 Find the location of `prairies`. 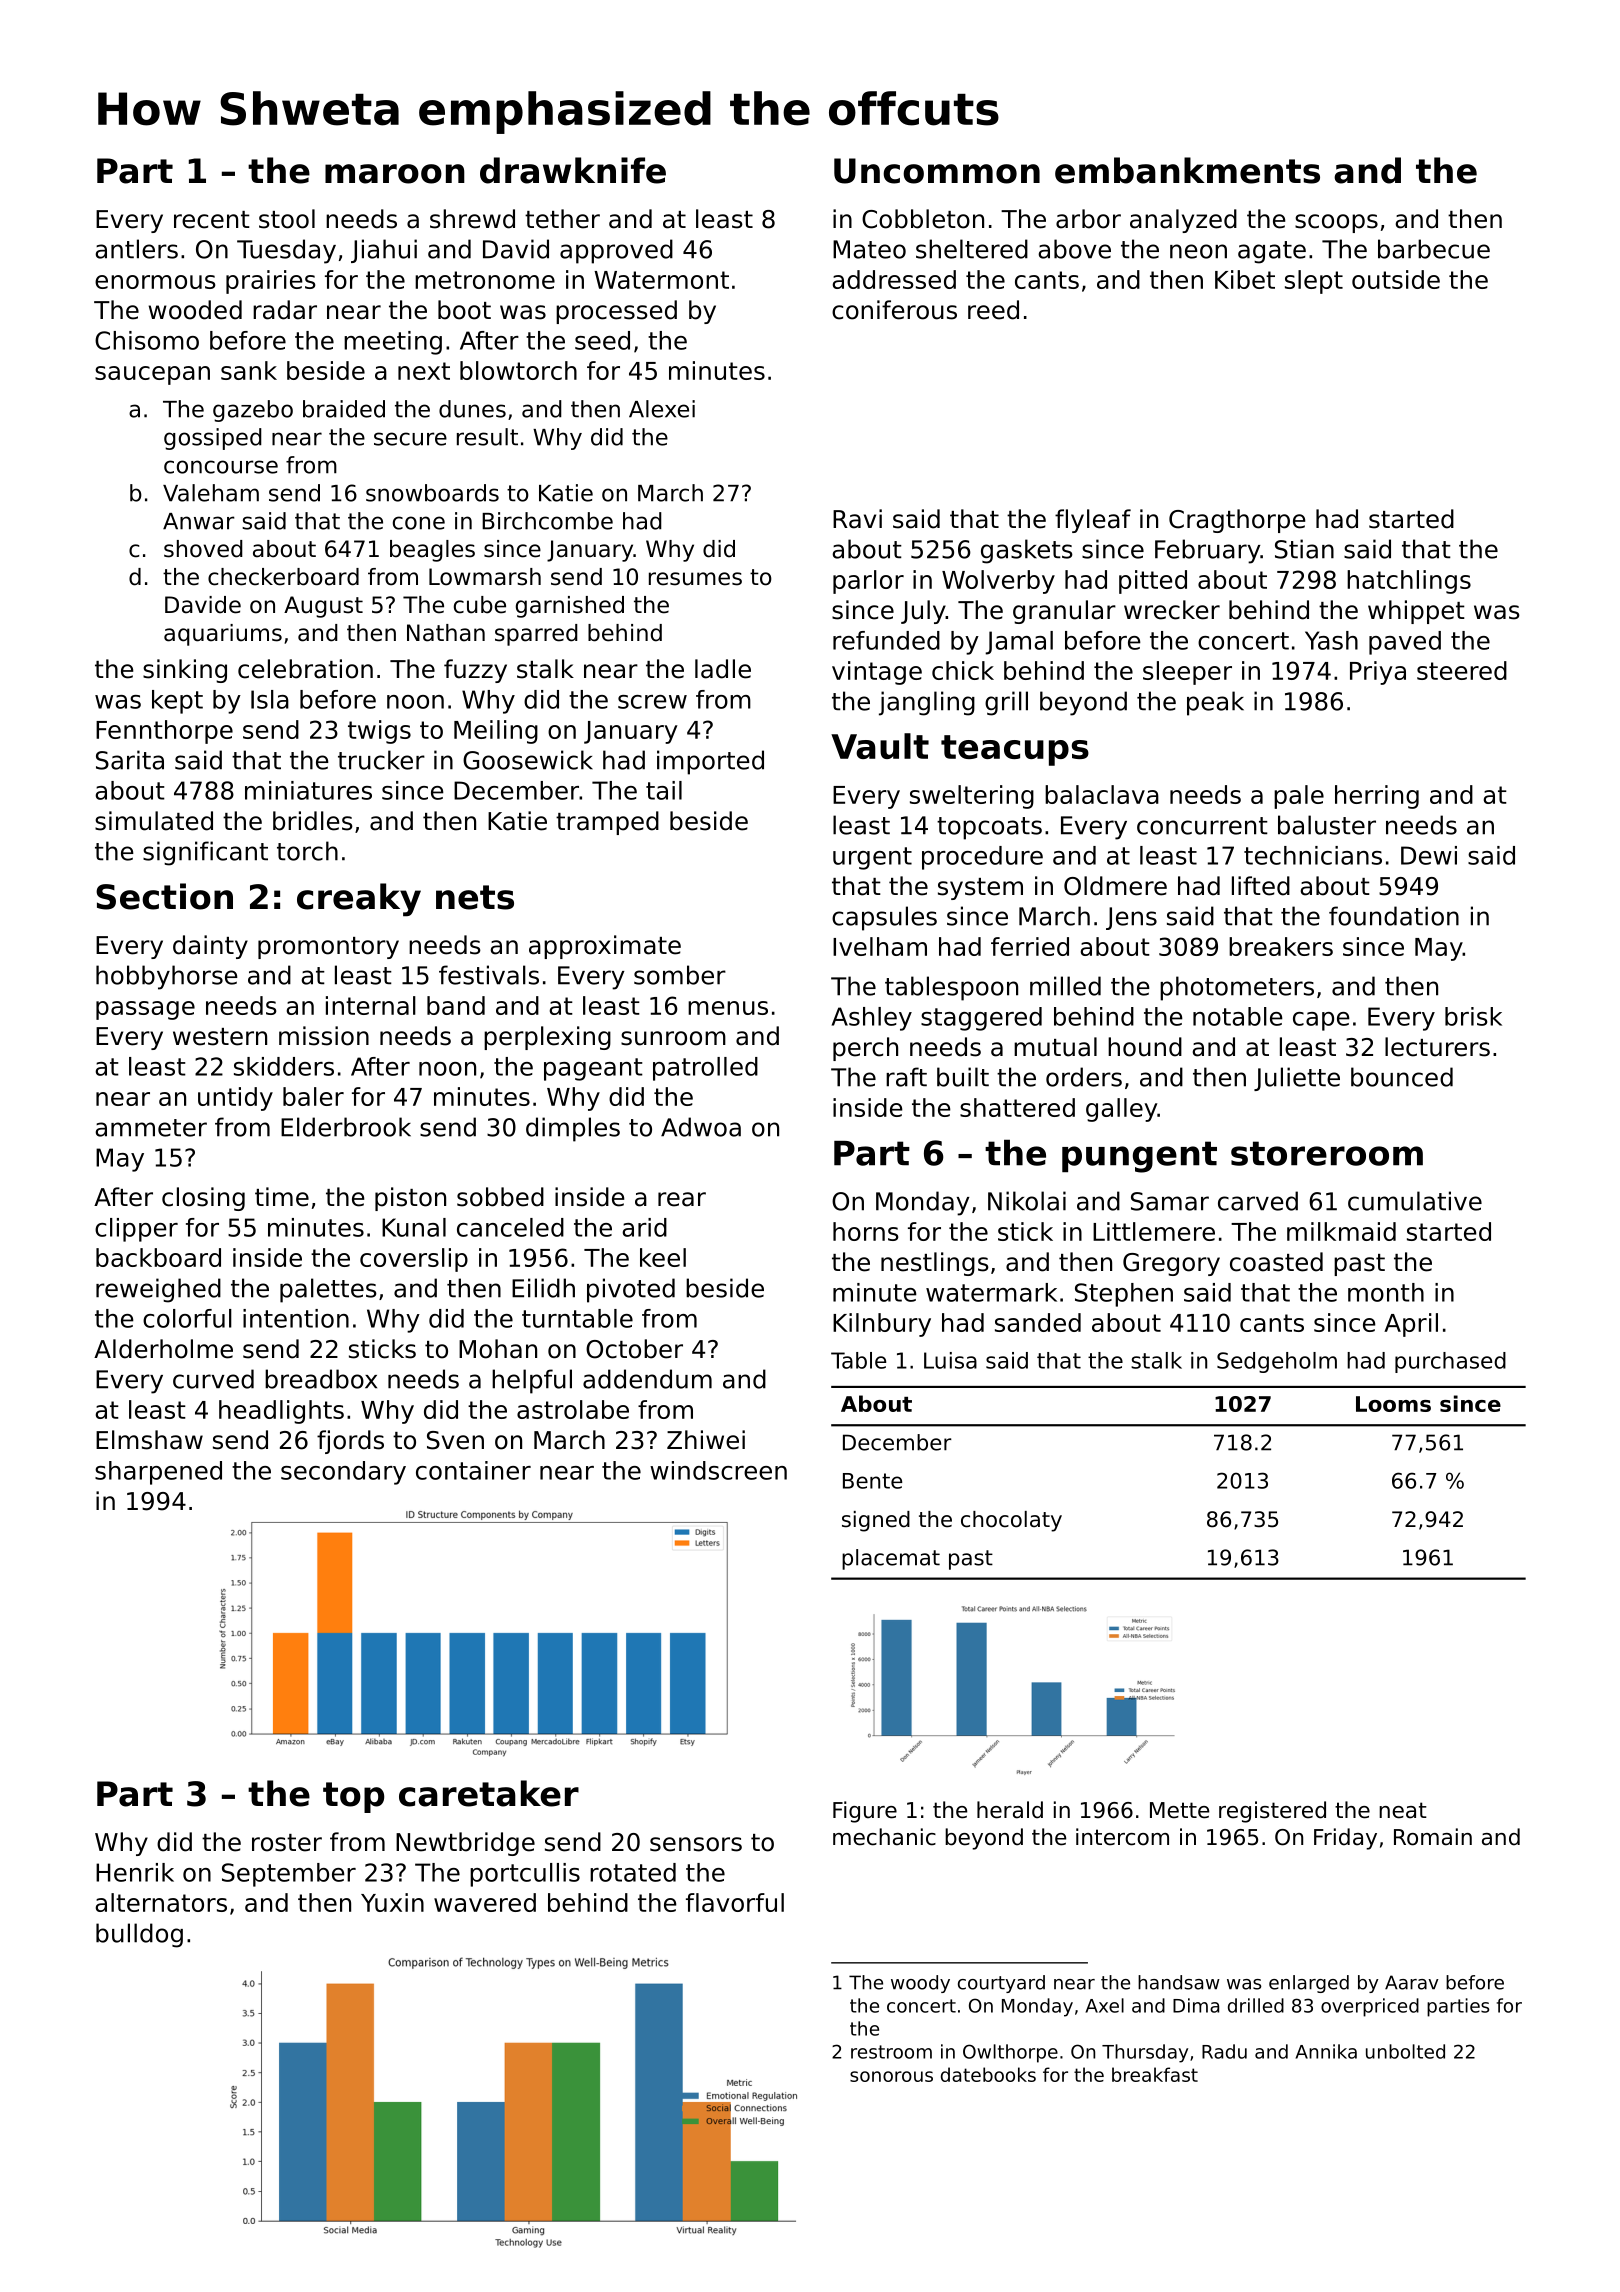

prairies is located at coordinates (271, 282).
